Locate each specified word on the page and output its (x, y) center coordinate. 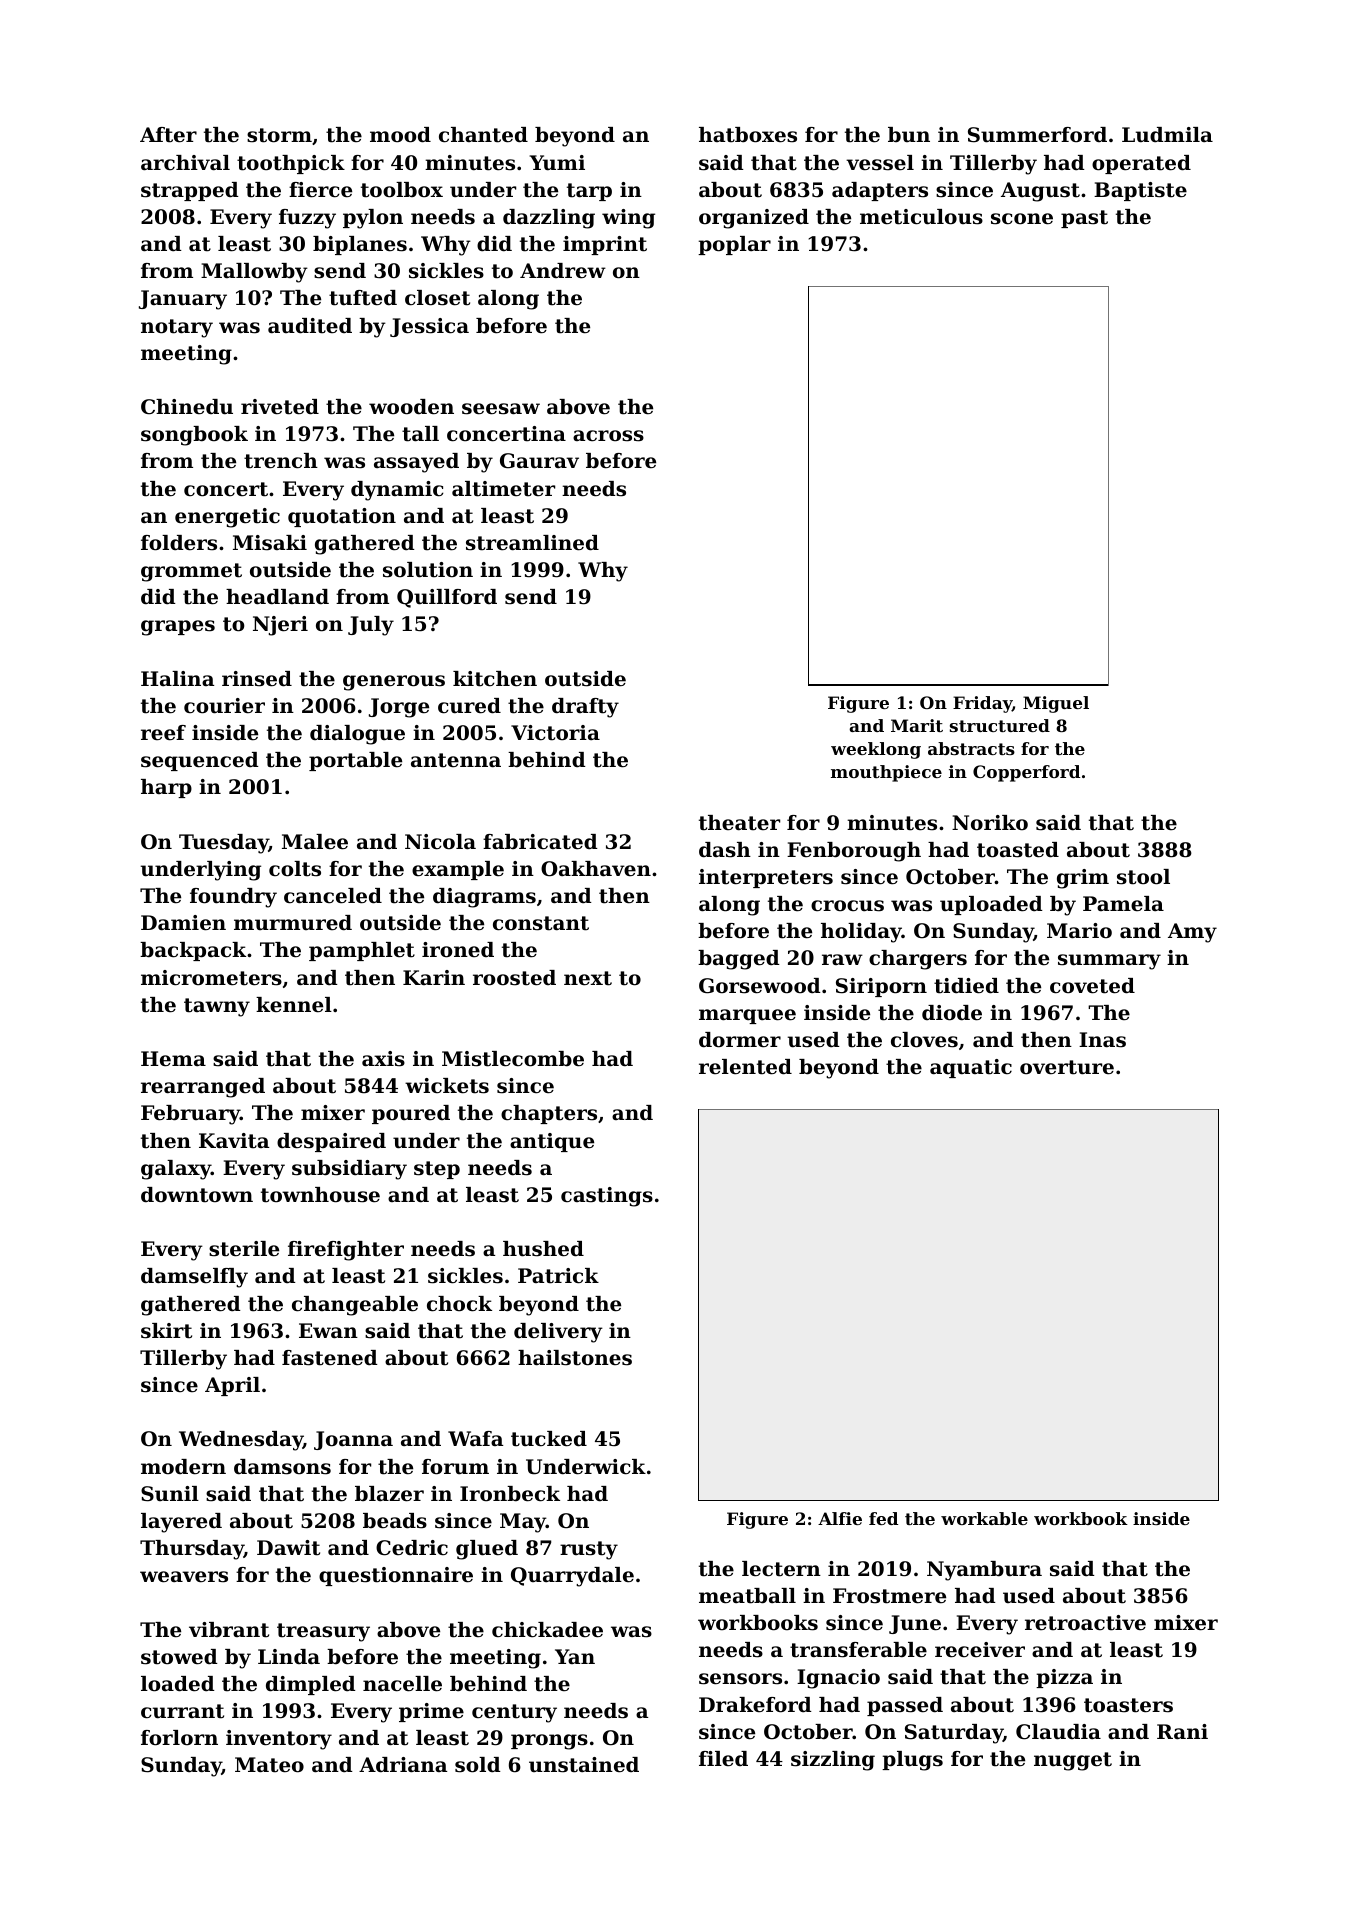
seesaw (501, 409)
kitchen (495, 679)
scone (1022, 219)
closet (437, 298)
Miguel (1056, 704)
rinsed (257, 679)
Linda (289, 1657)
